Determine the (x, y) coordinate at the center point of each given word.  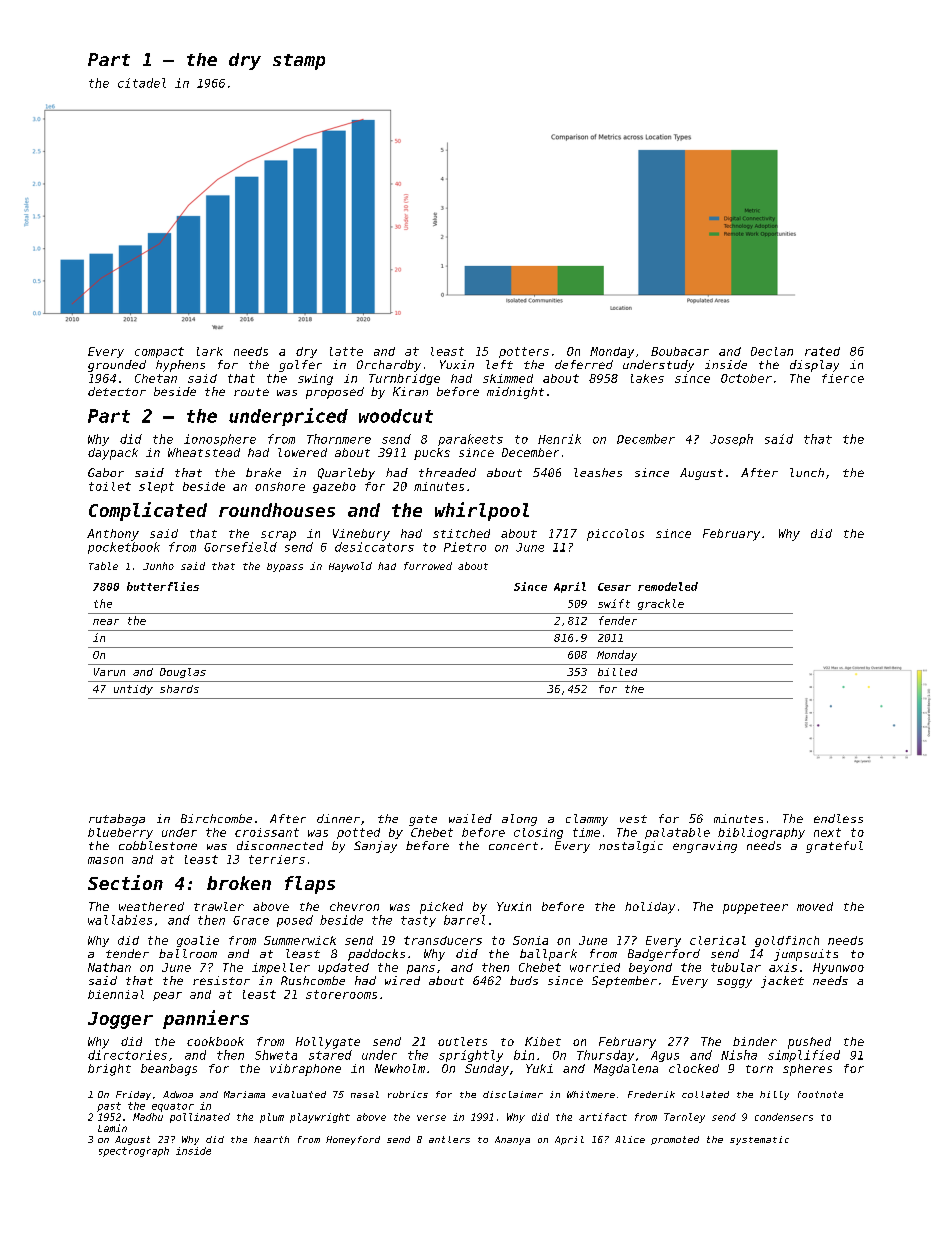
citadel (142, 83)
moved (815, 906)
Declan (772, 351)
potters (524, 352)
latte (346, 351)
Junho (158, 566)
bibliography (761, 833)
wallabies (120, 920)
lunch (807, 472)
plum (272, 1118)
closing (538, 833)
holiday (650, 908)
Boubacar (680, 351)
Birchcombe (216, 818)
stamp (299, 62)
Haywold (350, 567)
